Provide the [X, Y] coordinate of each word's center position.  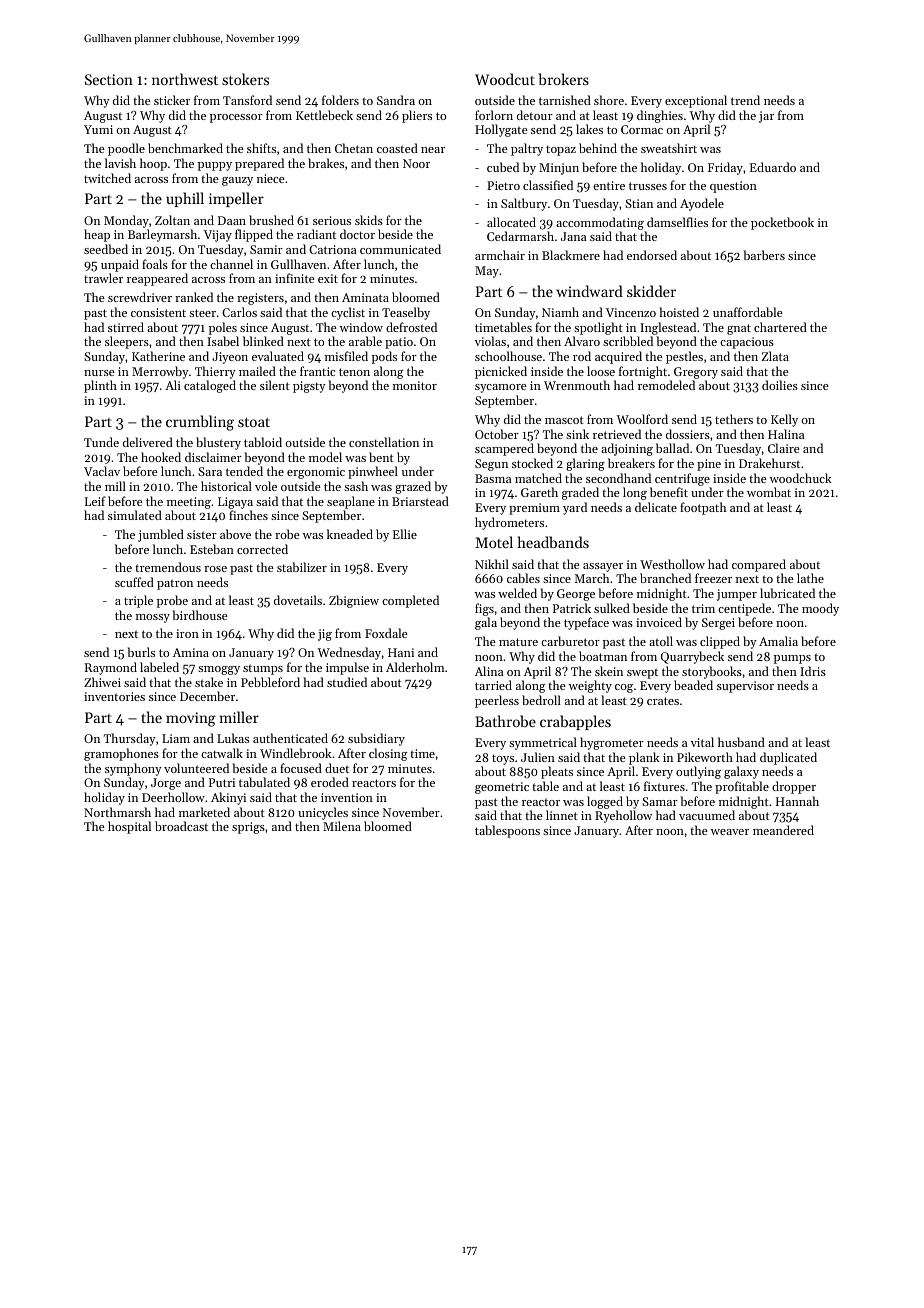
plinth [100, 386]
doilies [780, 385]
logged [605, 802]
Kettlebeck [324, 115]
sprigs [248, 828]
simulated [135, 515]
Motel [494, 542]
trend [745, 100]
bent [381, 457]
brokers [564, 79]
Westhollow [672, 564]
